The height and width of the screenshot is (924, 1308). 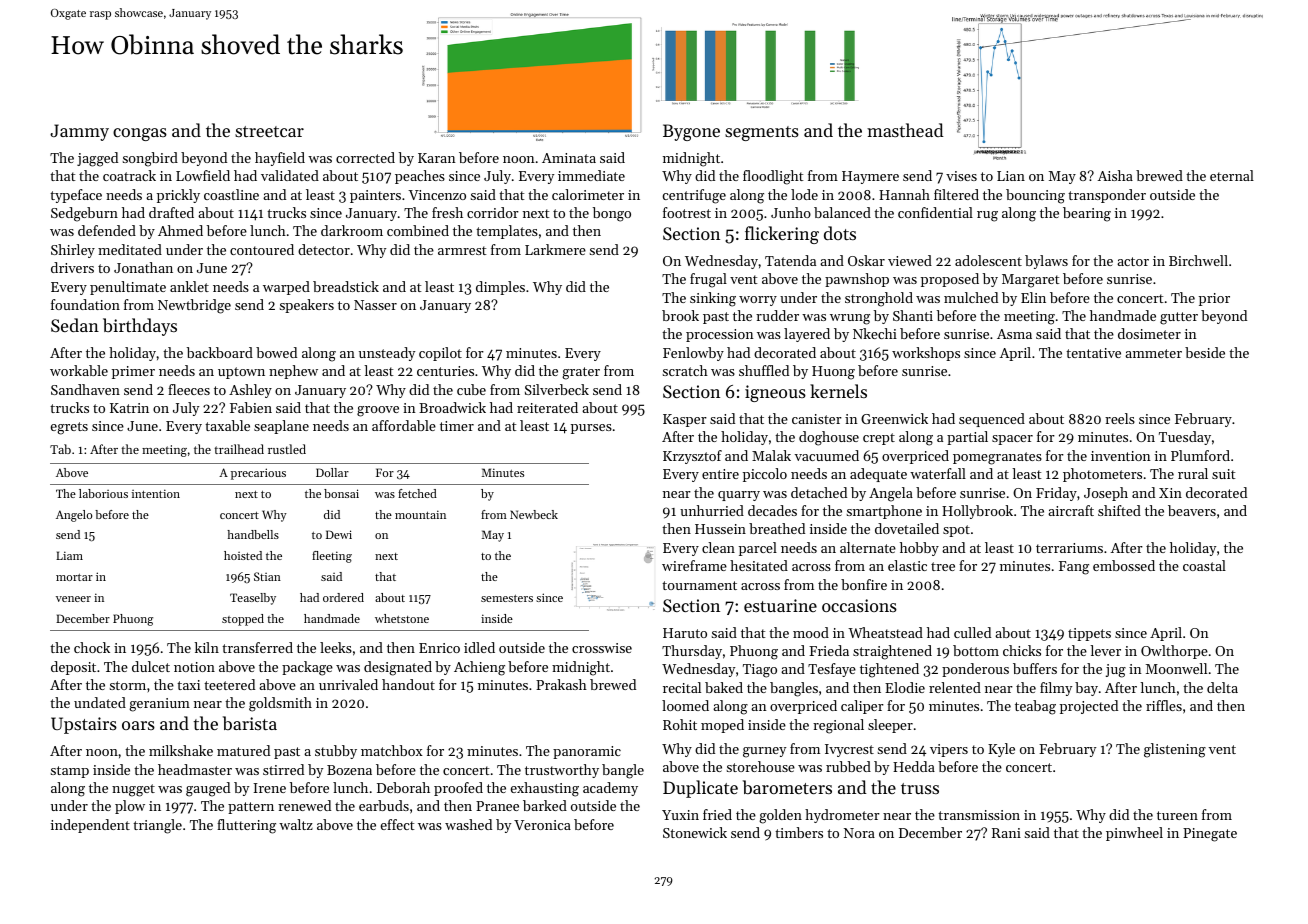 I want to click on Joseph, so click(x=1106, y=494).
